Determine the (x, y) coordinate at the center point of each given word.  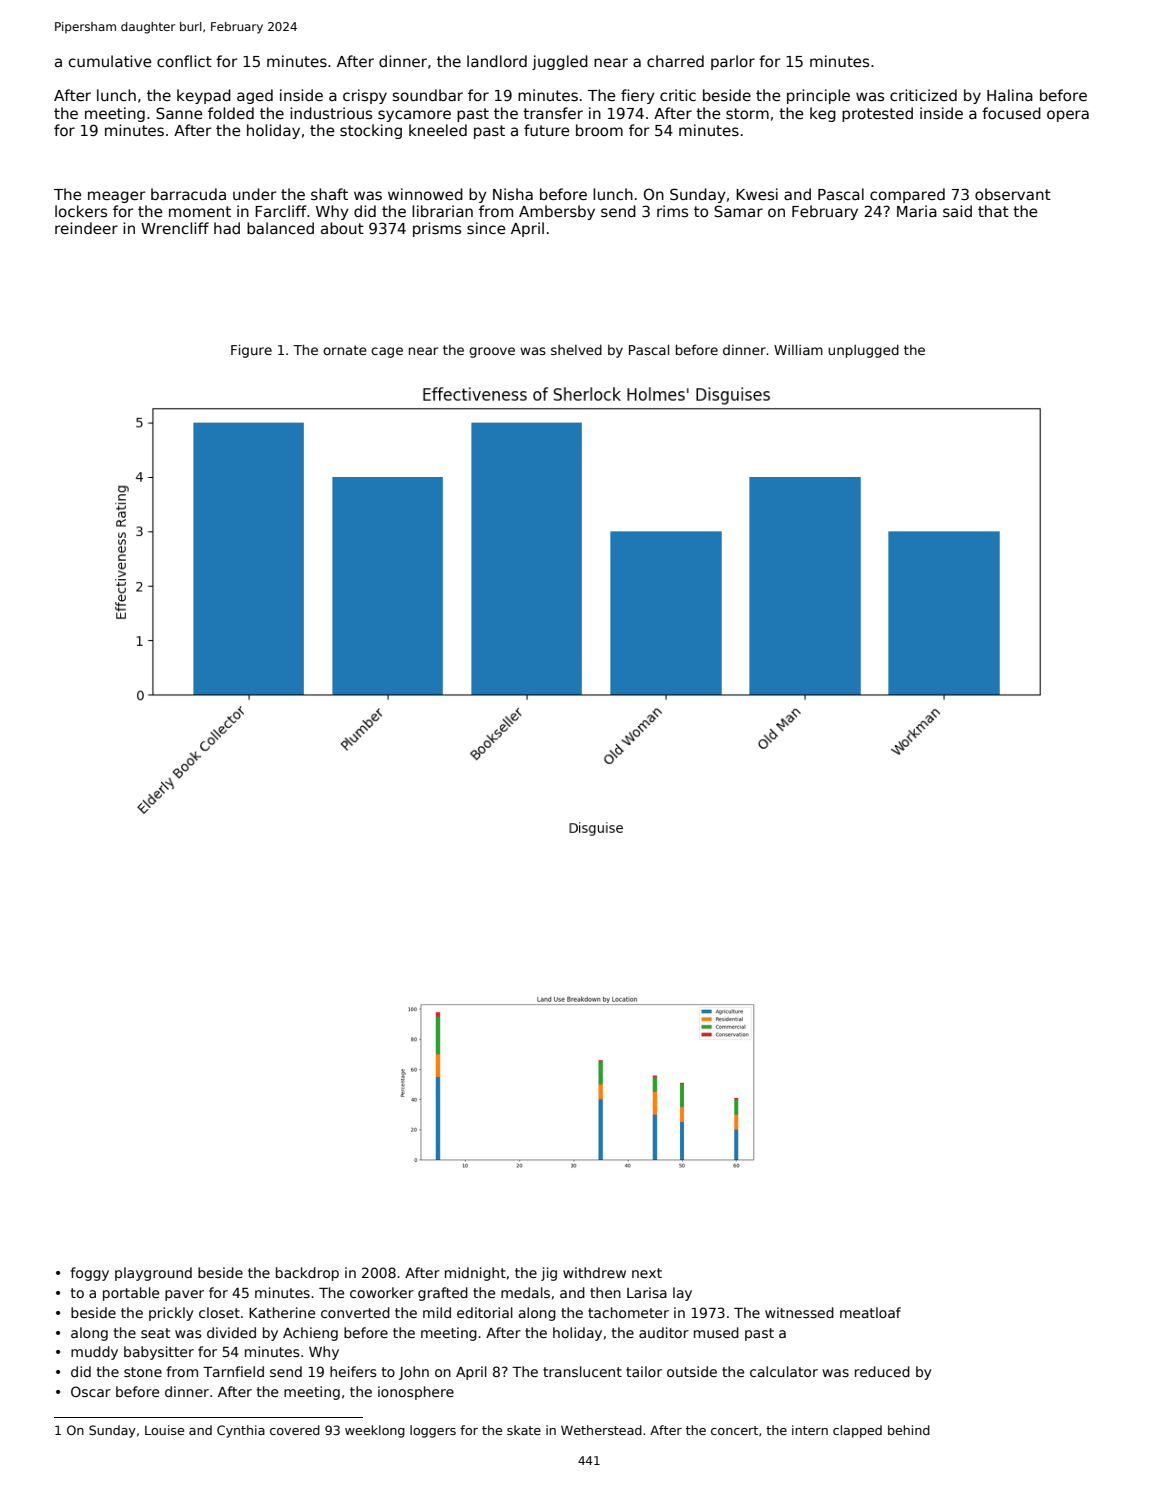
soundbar (428, 95)
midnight (475, 1274)
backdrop (307, 1274)
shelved (576, 349)
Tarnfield (233, 1371)
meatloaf (870, 1312)
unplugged (863, 351)
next (647, 1273)
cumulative (110, 61)
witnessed (799, 1312)
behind (909, 1430)
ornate (345, 350)
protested (877, 114)
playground (153, 1274)
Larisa (647, 1292)
